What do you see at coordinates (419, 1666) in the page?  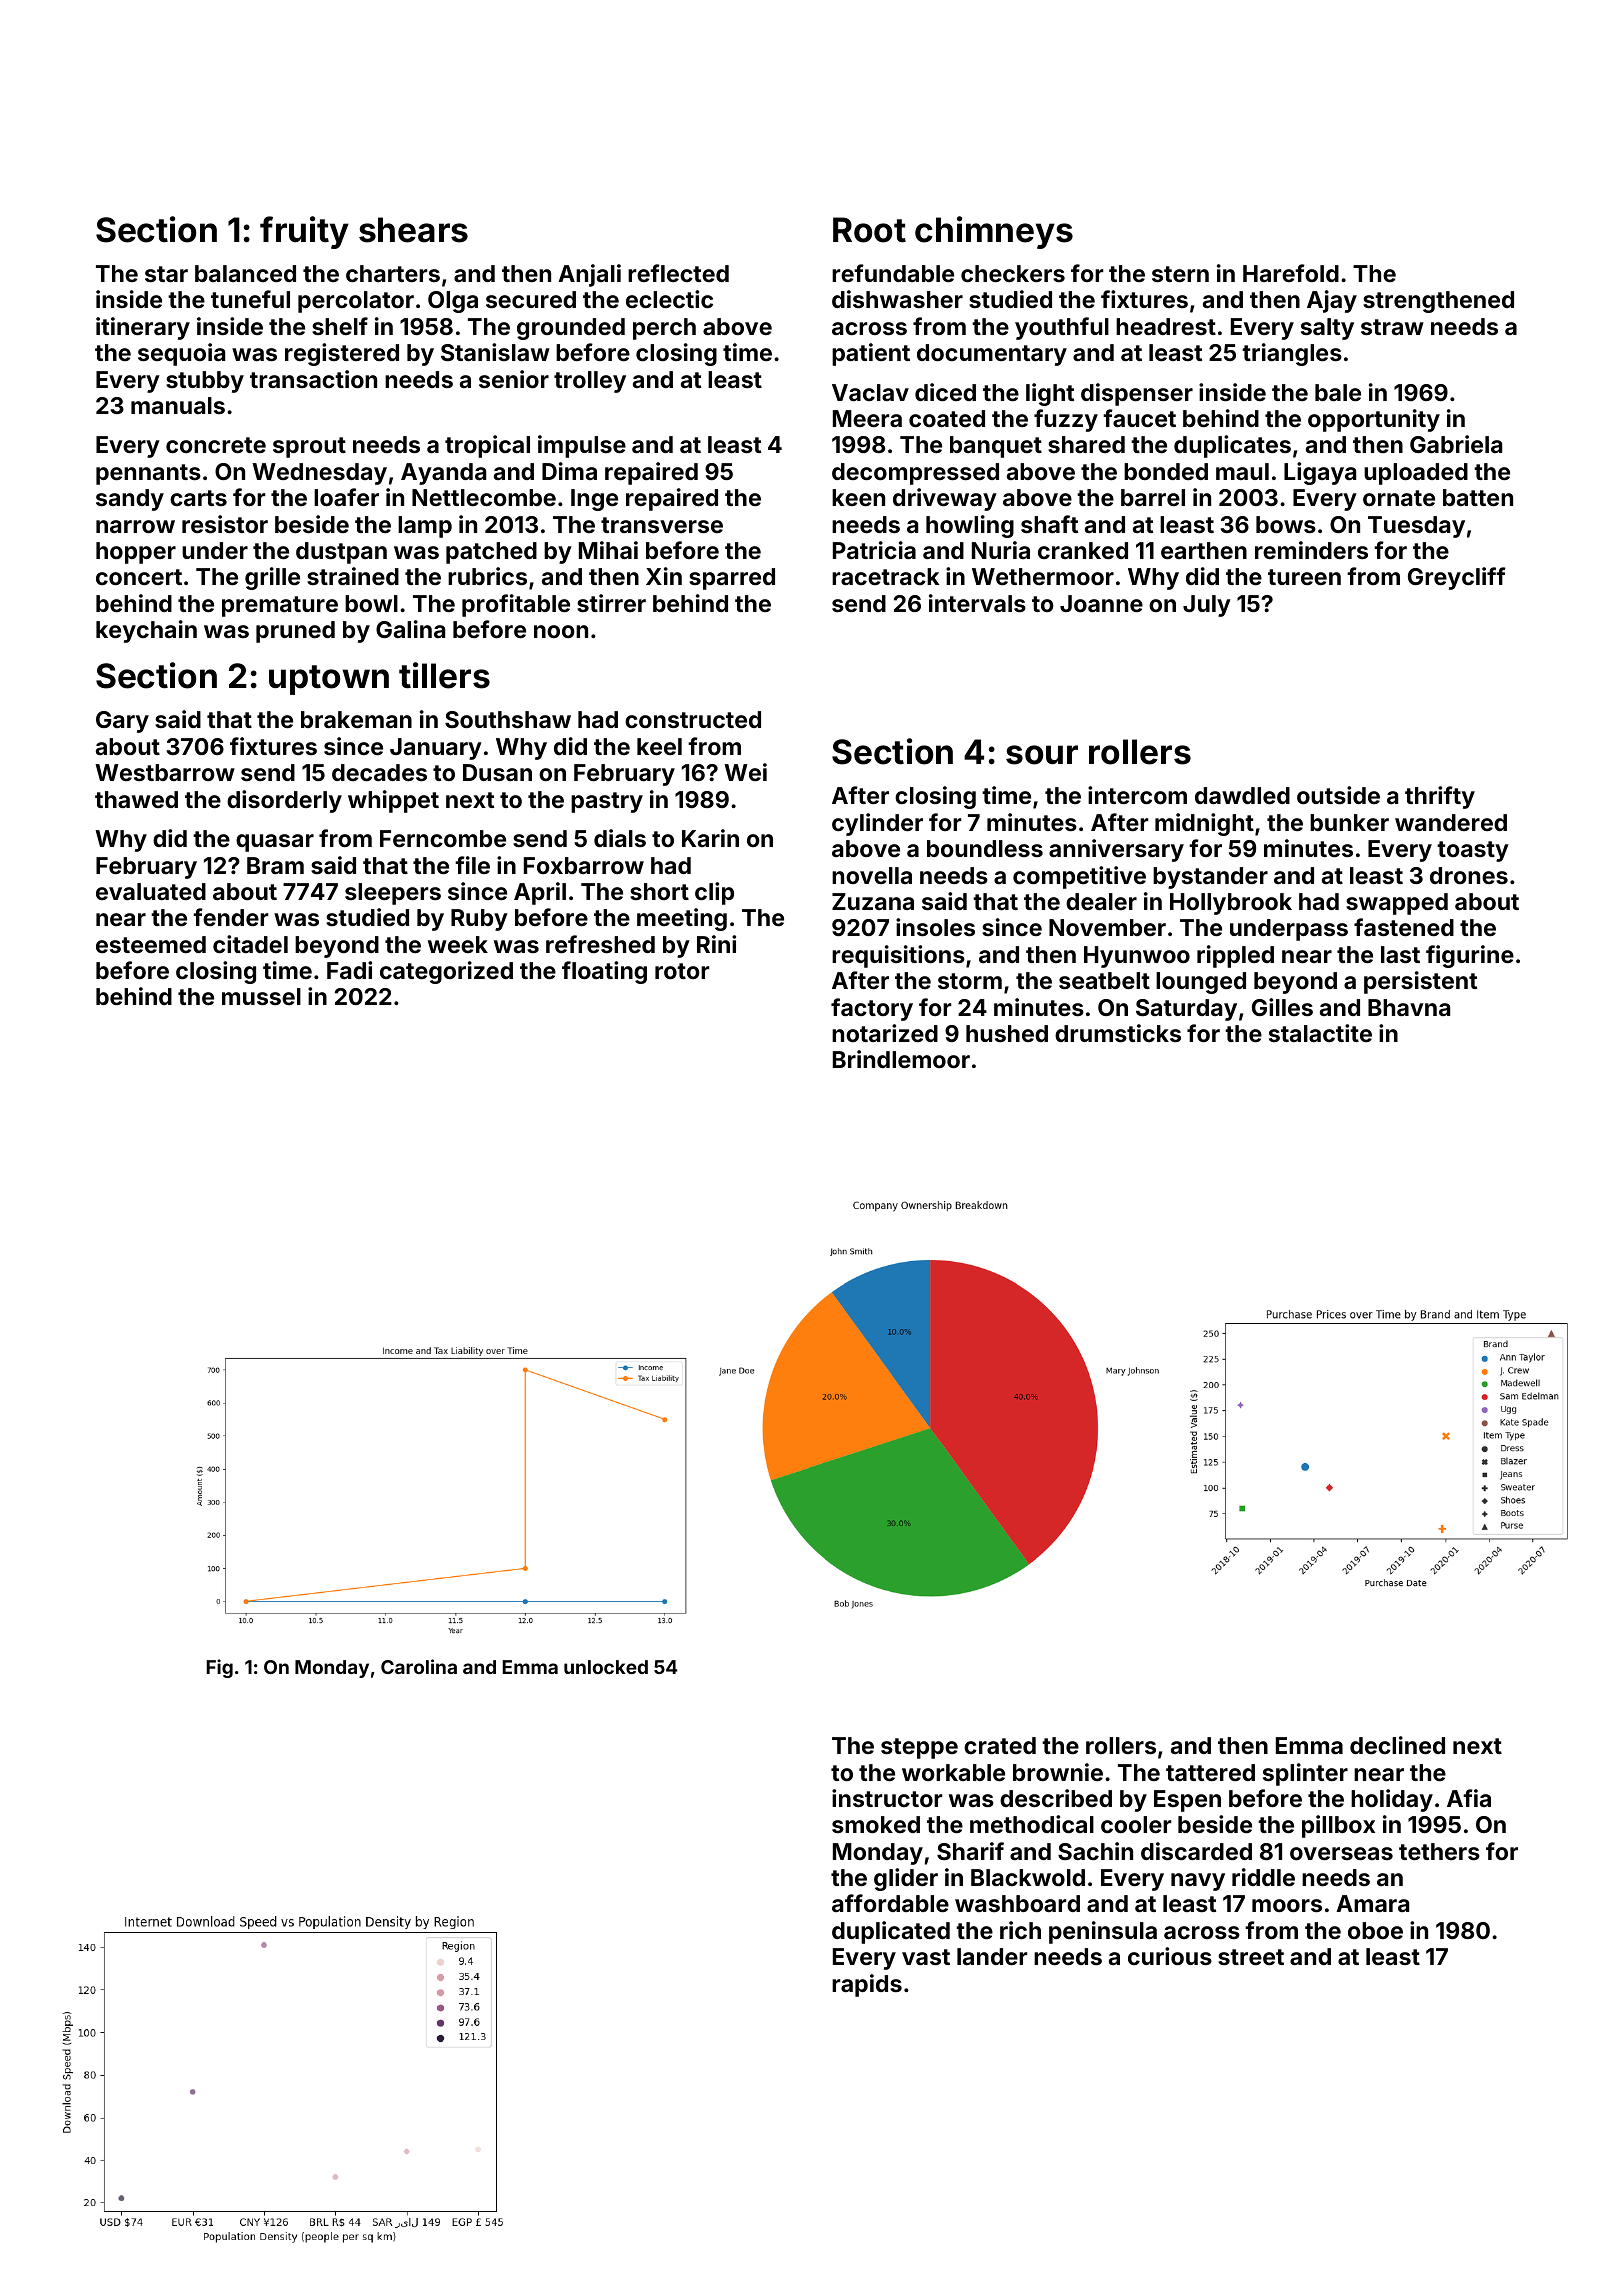 I see `Carolina` at bounding box center [419, 1666].
